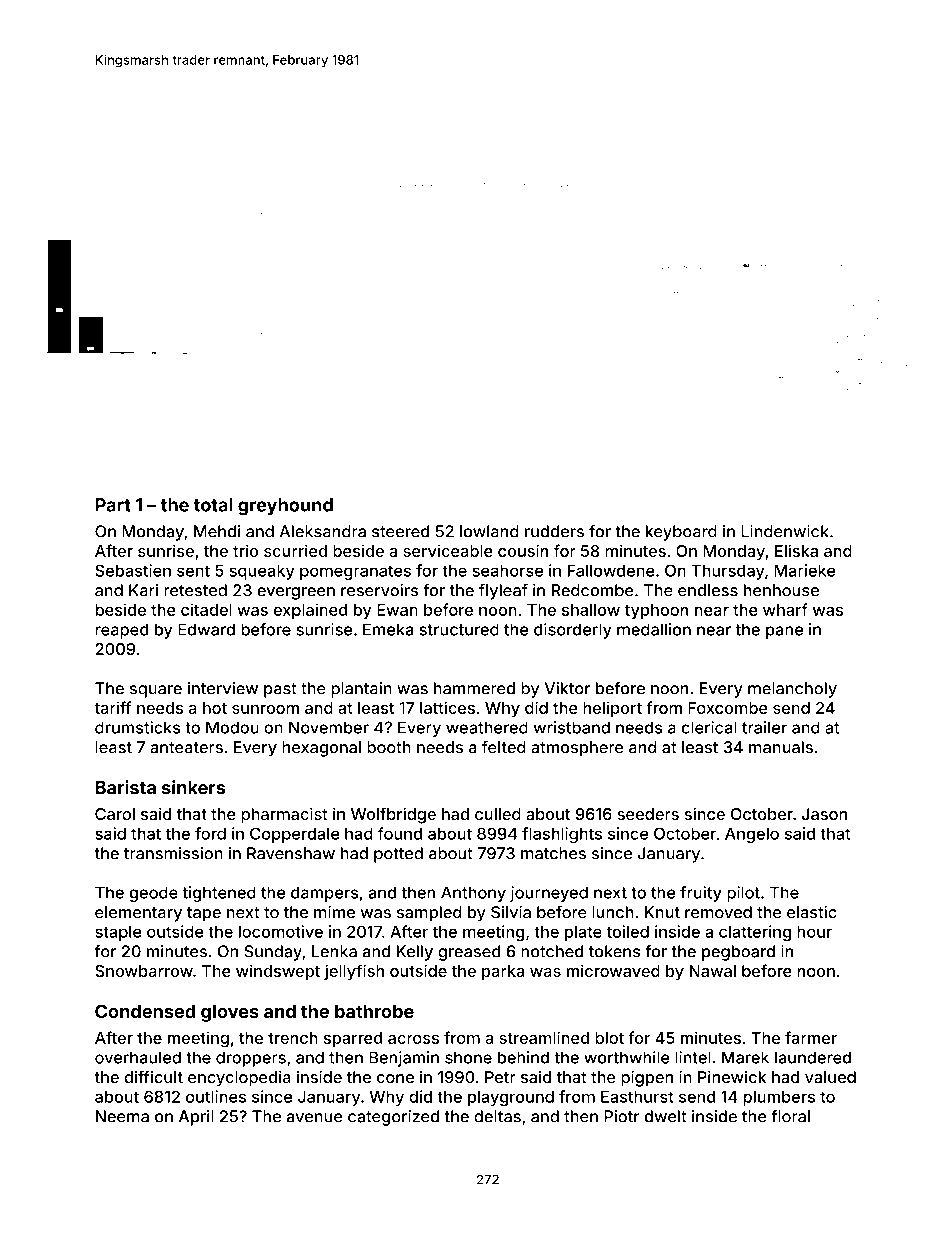 The height and width of the screenshot is (1233, 952). I want to click on encyclopedia, so click(239, 1079).
